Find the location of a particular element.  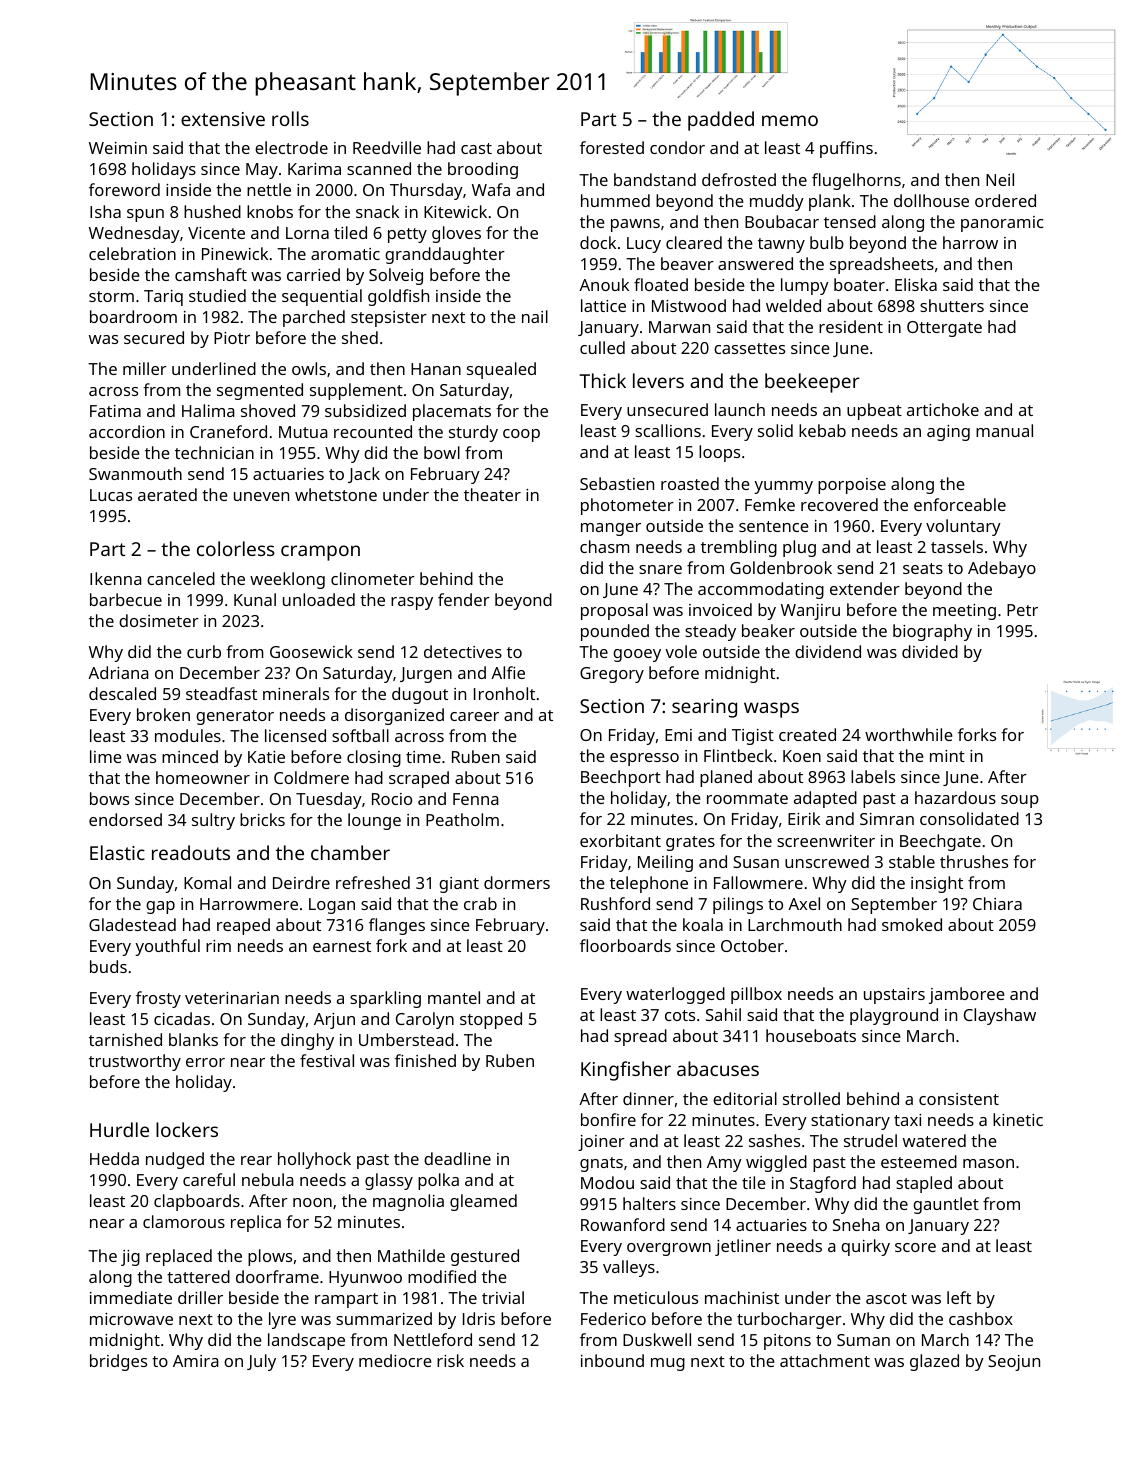

Karima is located at coordinates (314, 169).
